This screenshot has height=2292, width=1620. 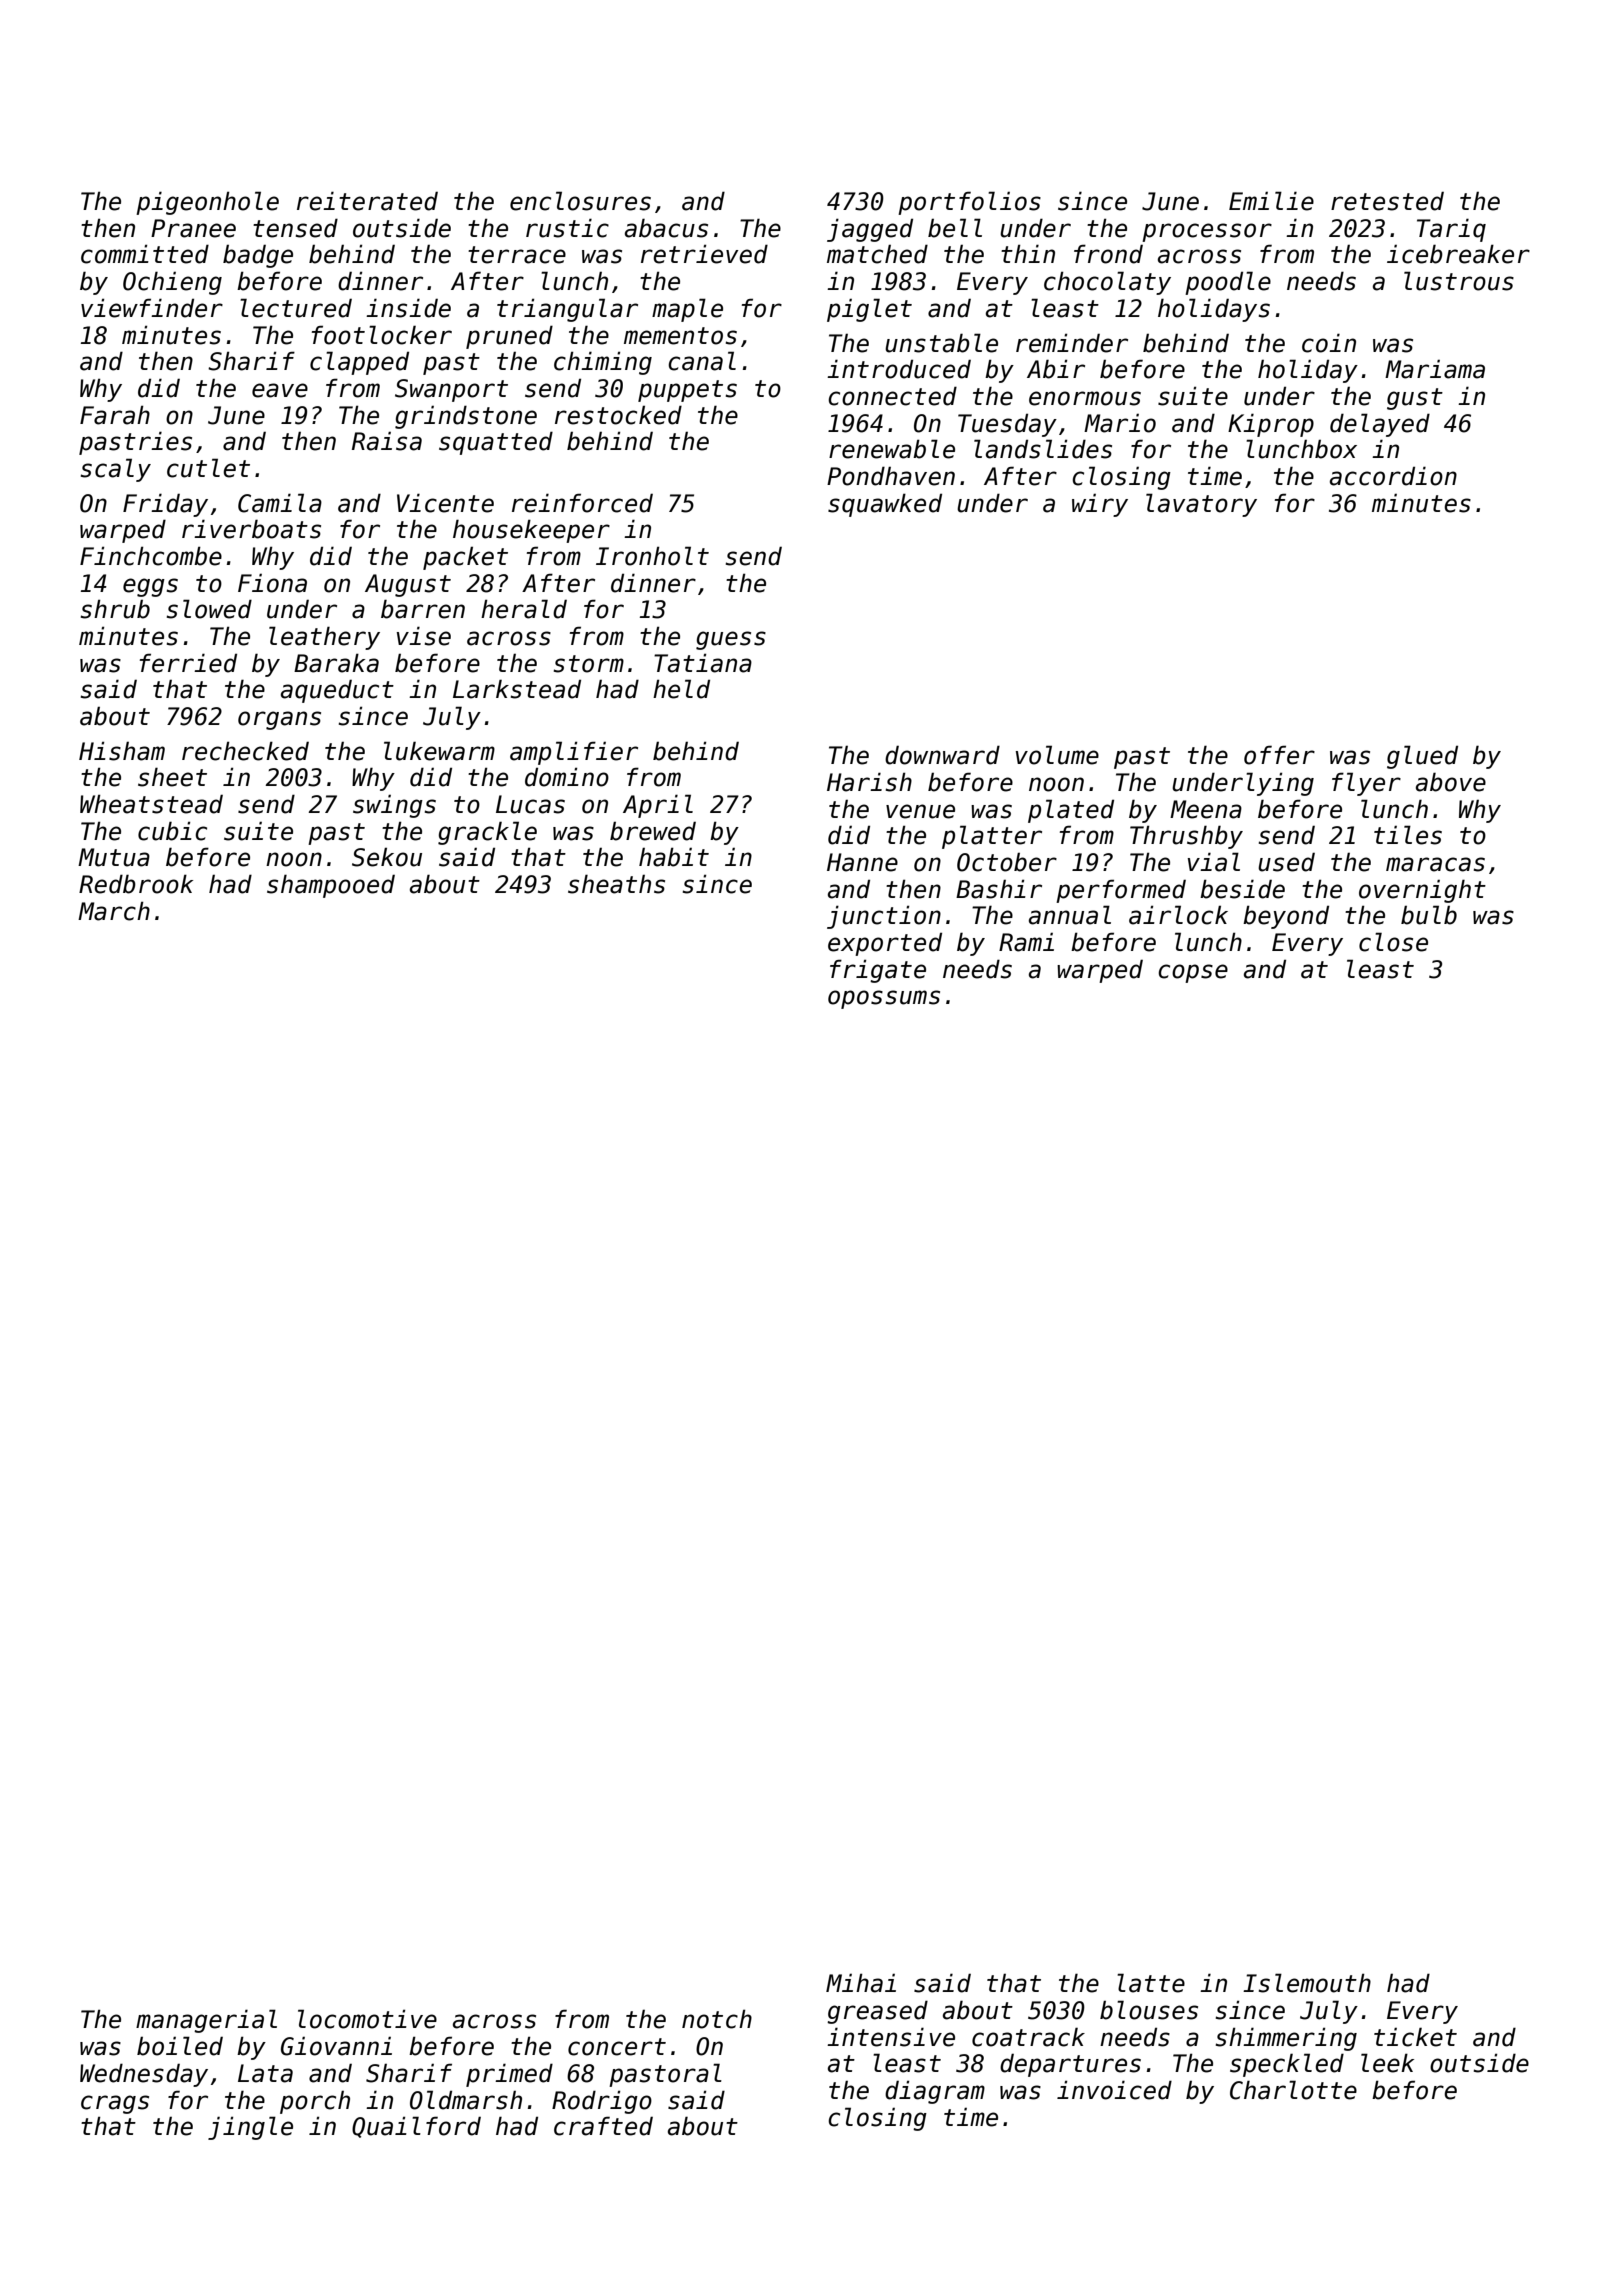 I want to click on landslides, so click(x=1043, y=449).
